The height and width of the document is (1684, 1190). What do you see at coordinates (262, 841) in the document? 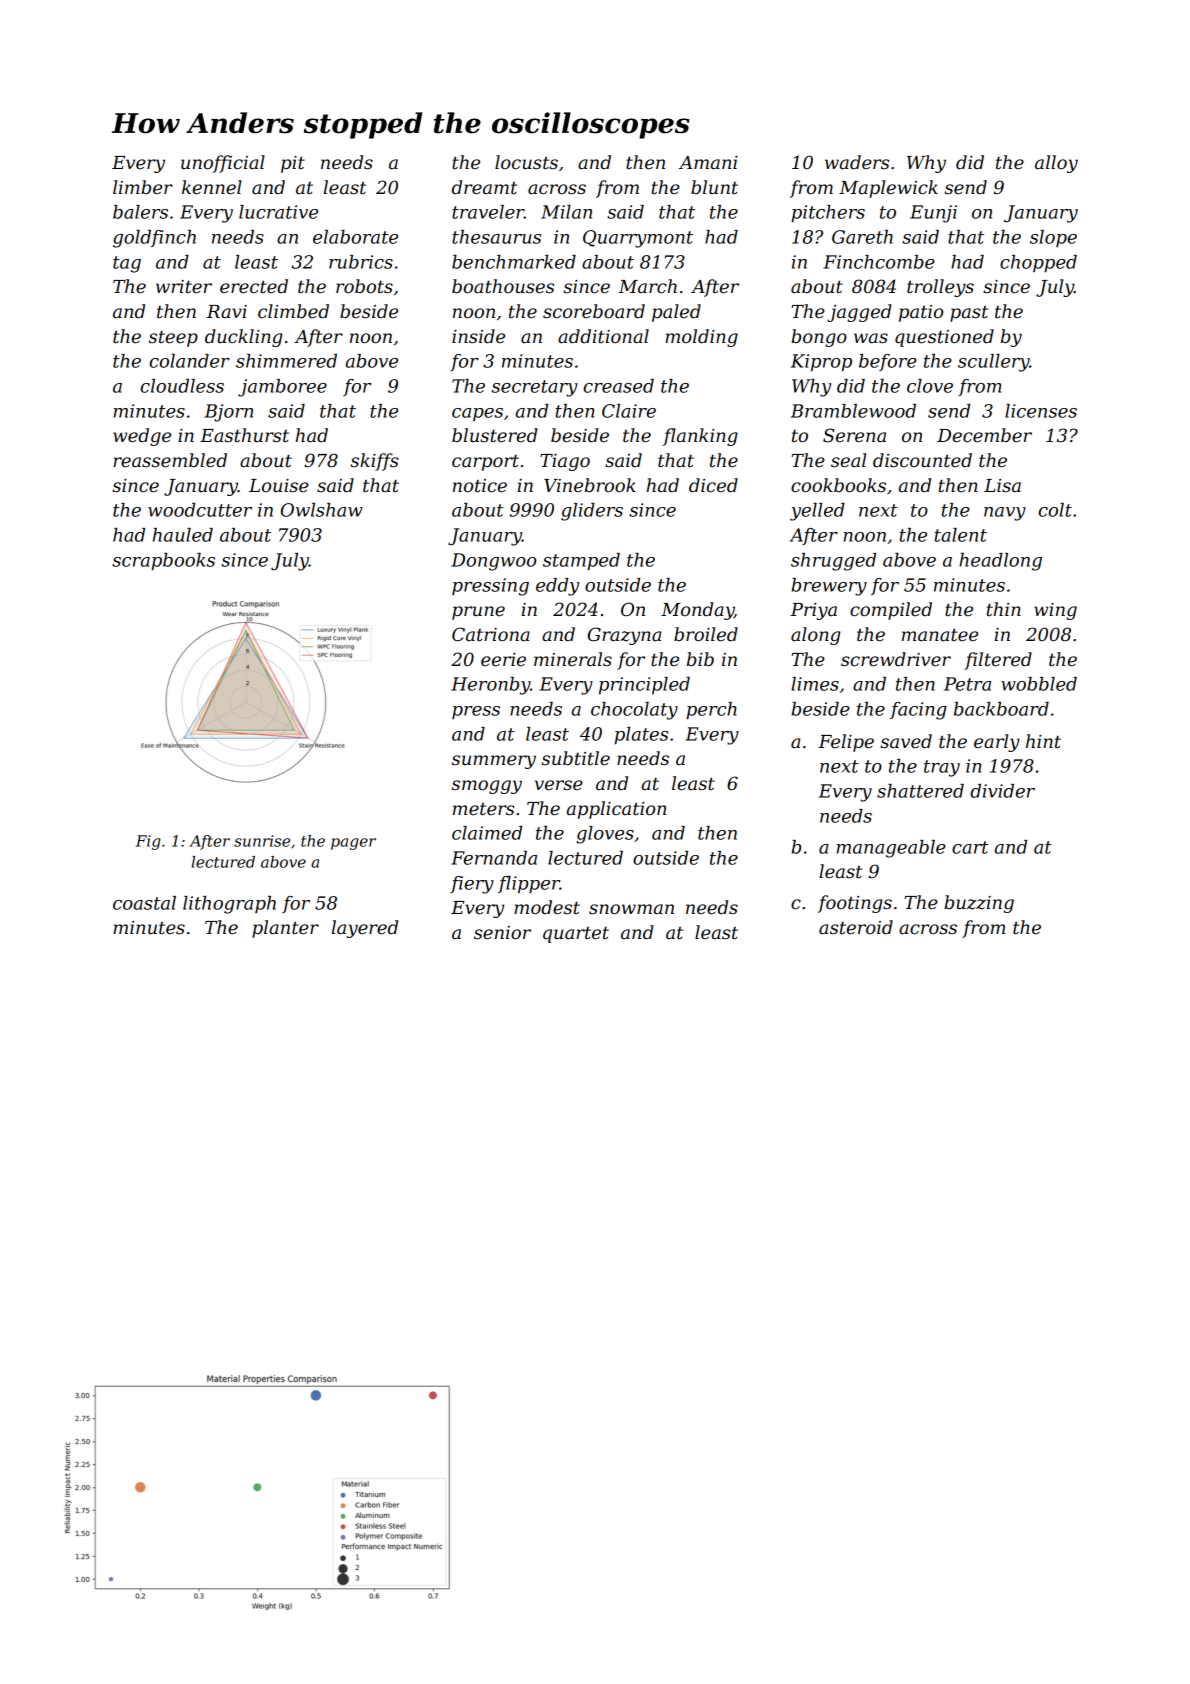
I see `sunrise` at bounding box center [262, 841].
